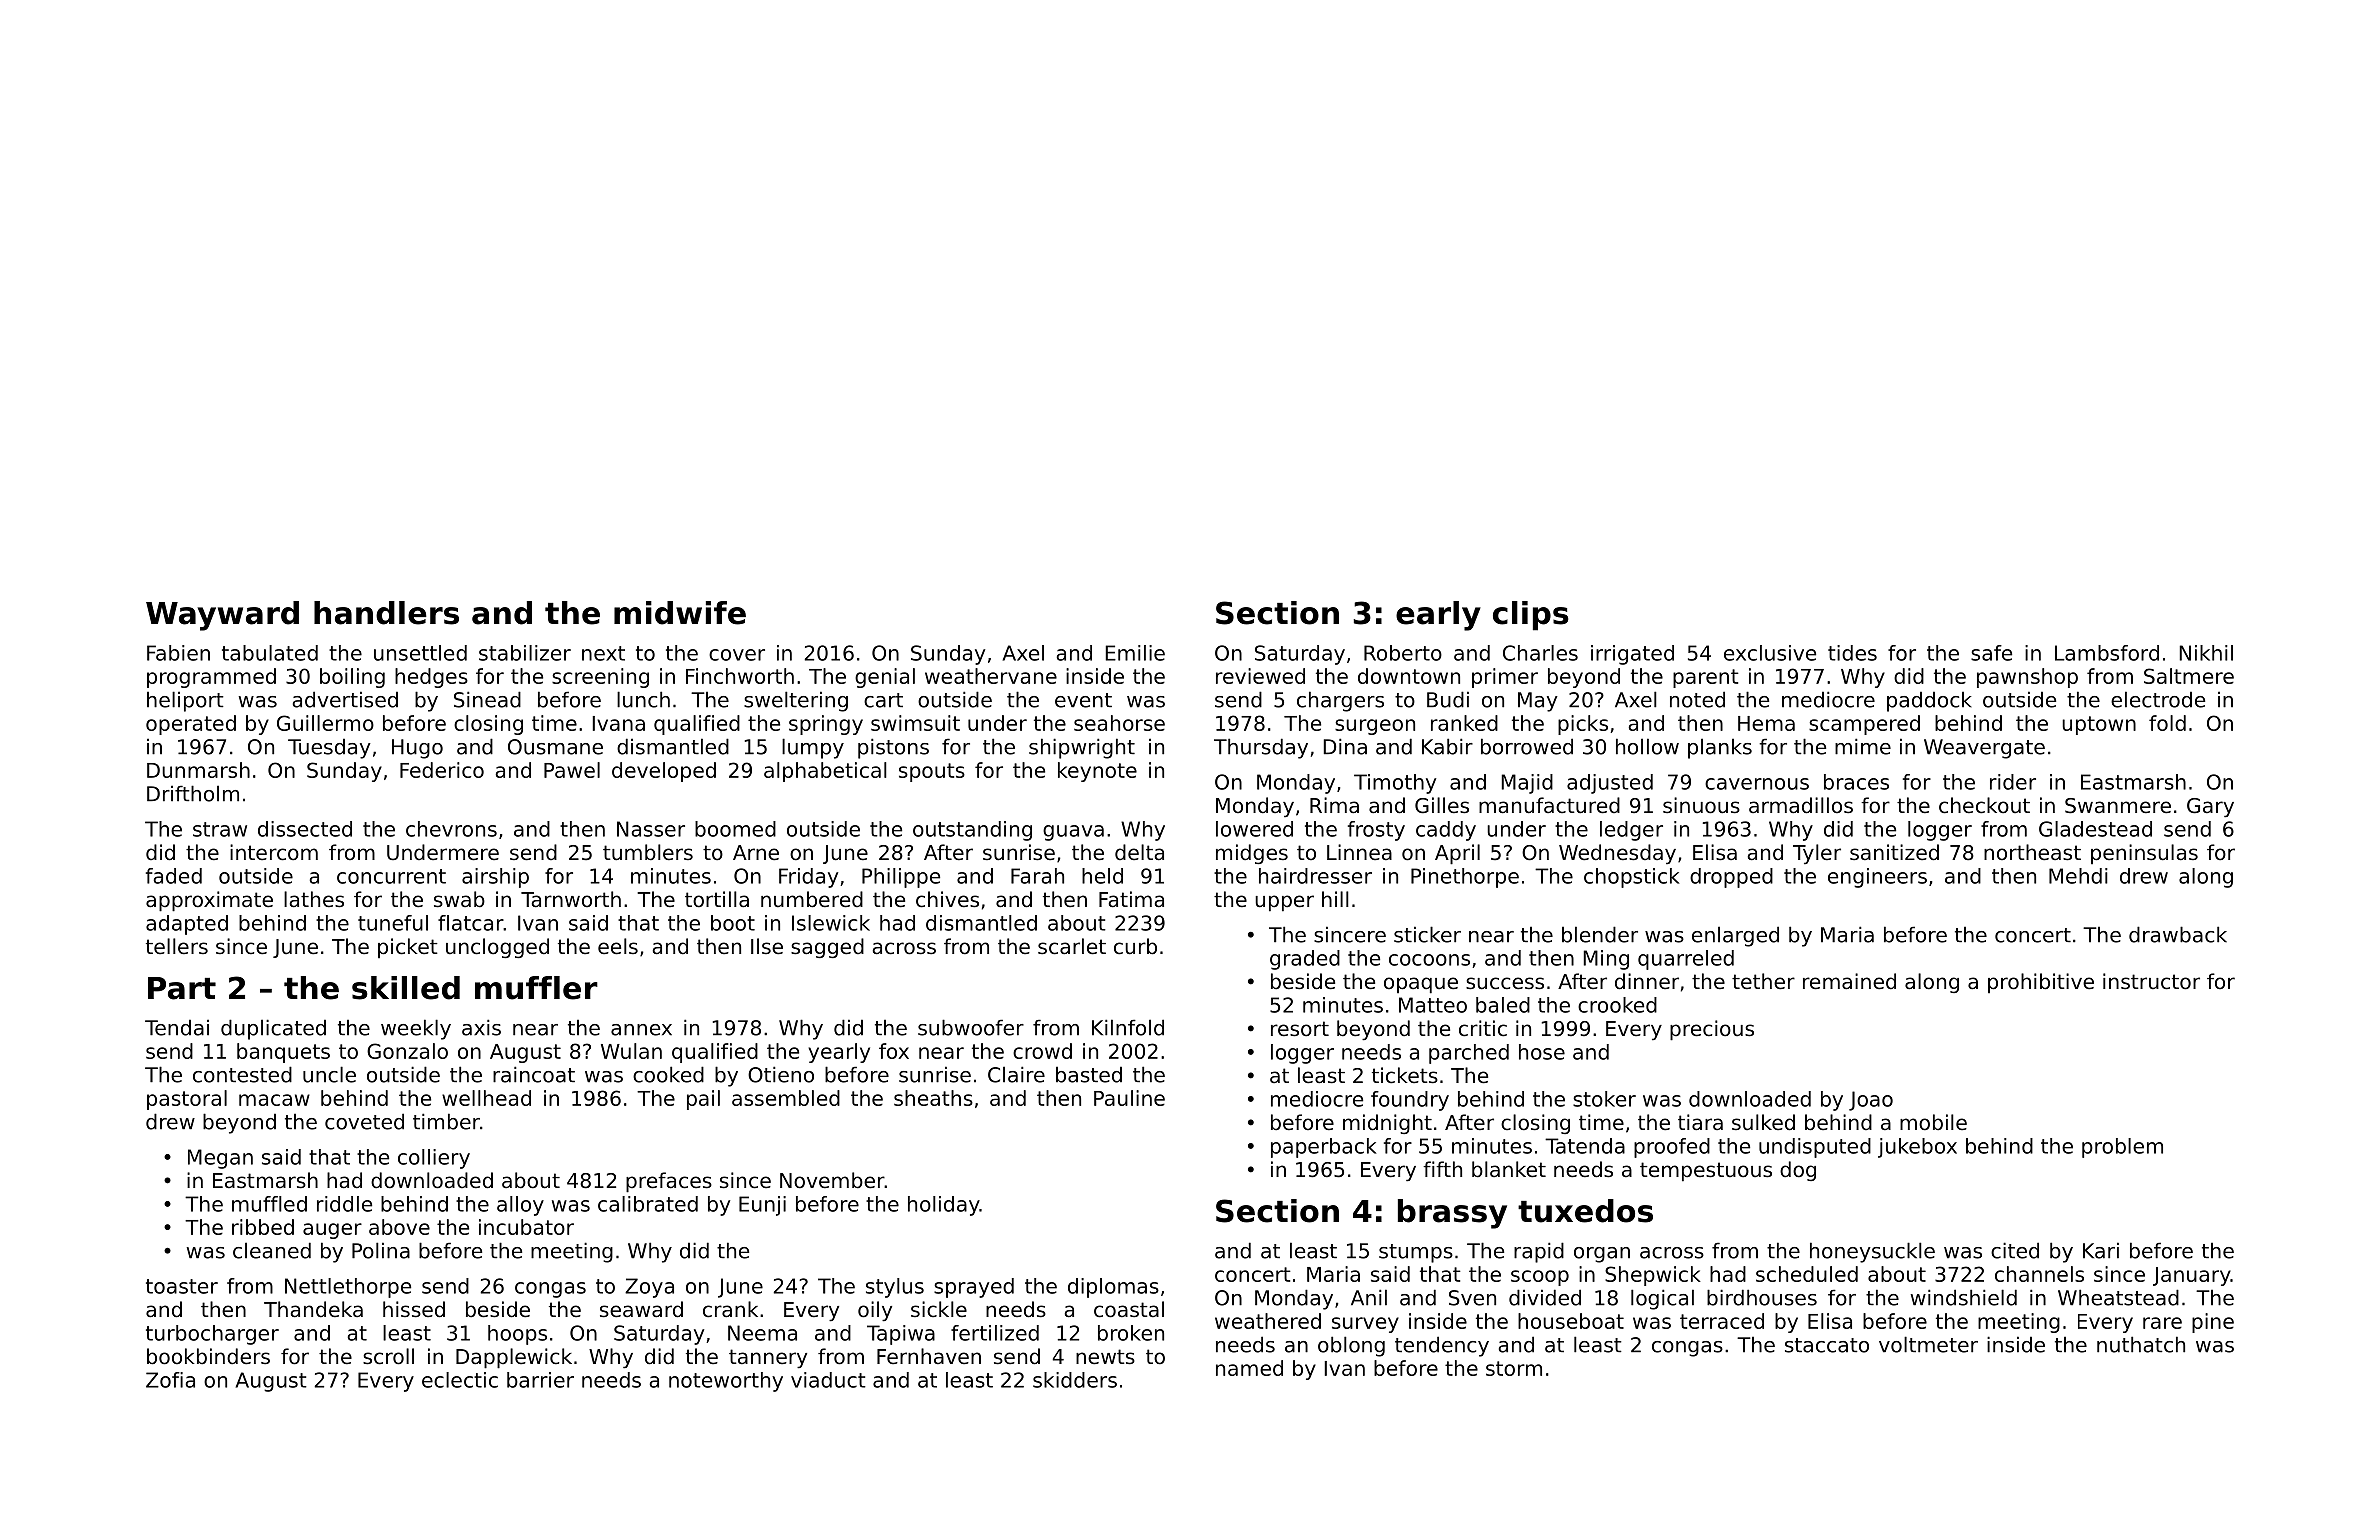 This document has height=1540, width=2380. I want to click on chives, so click(947, 899).
